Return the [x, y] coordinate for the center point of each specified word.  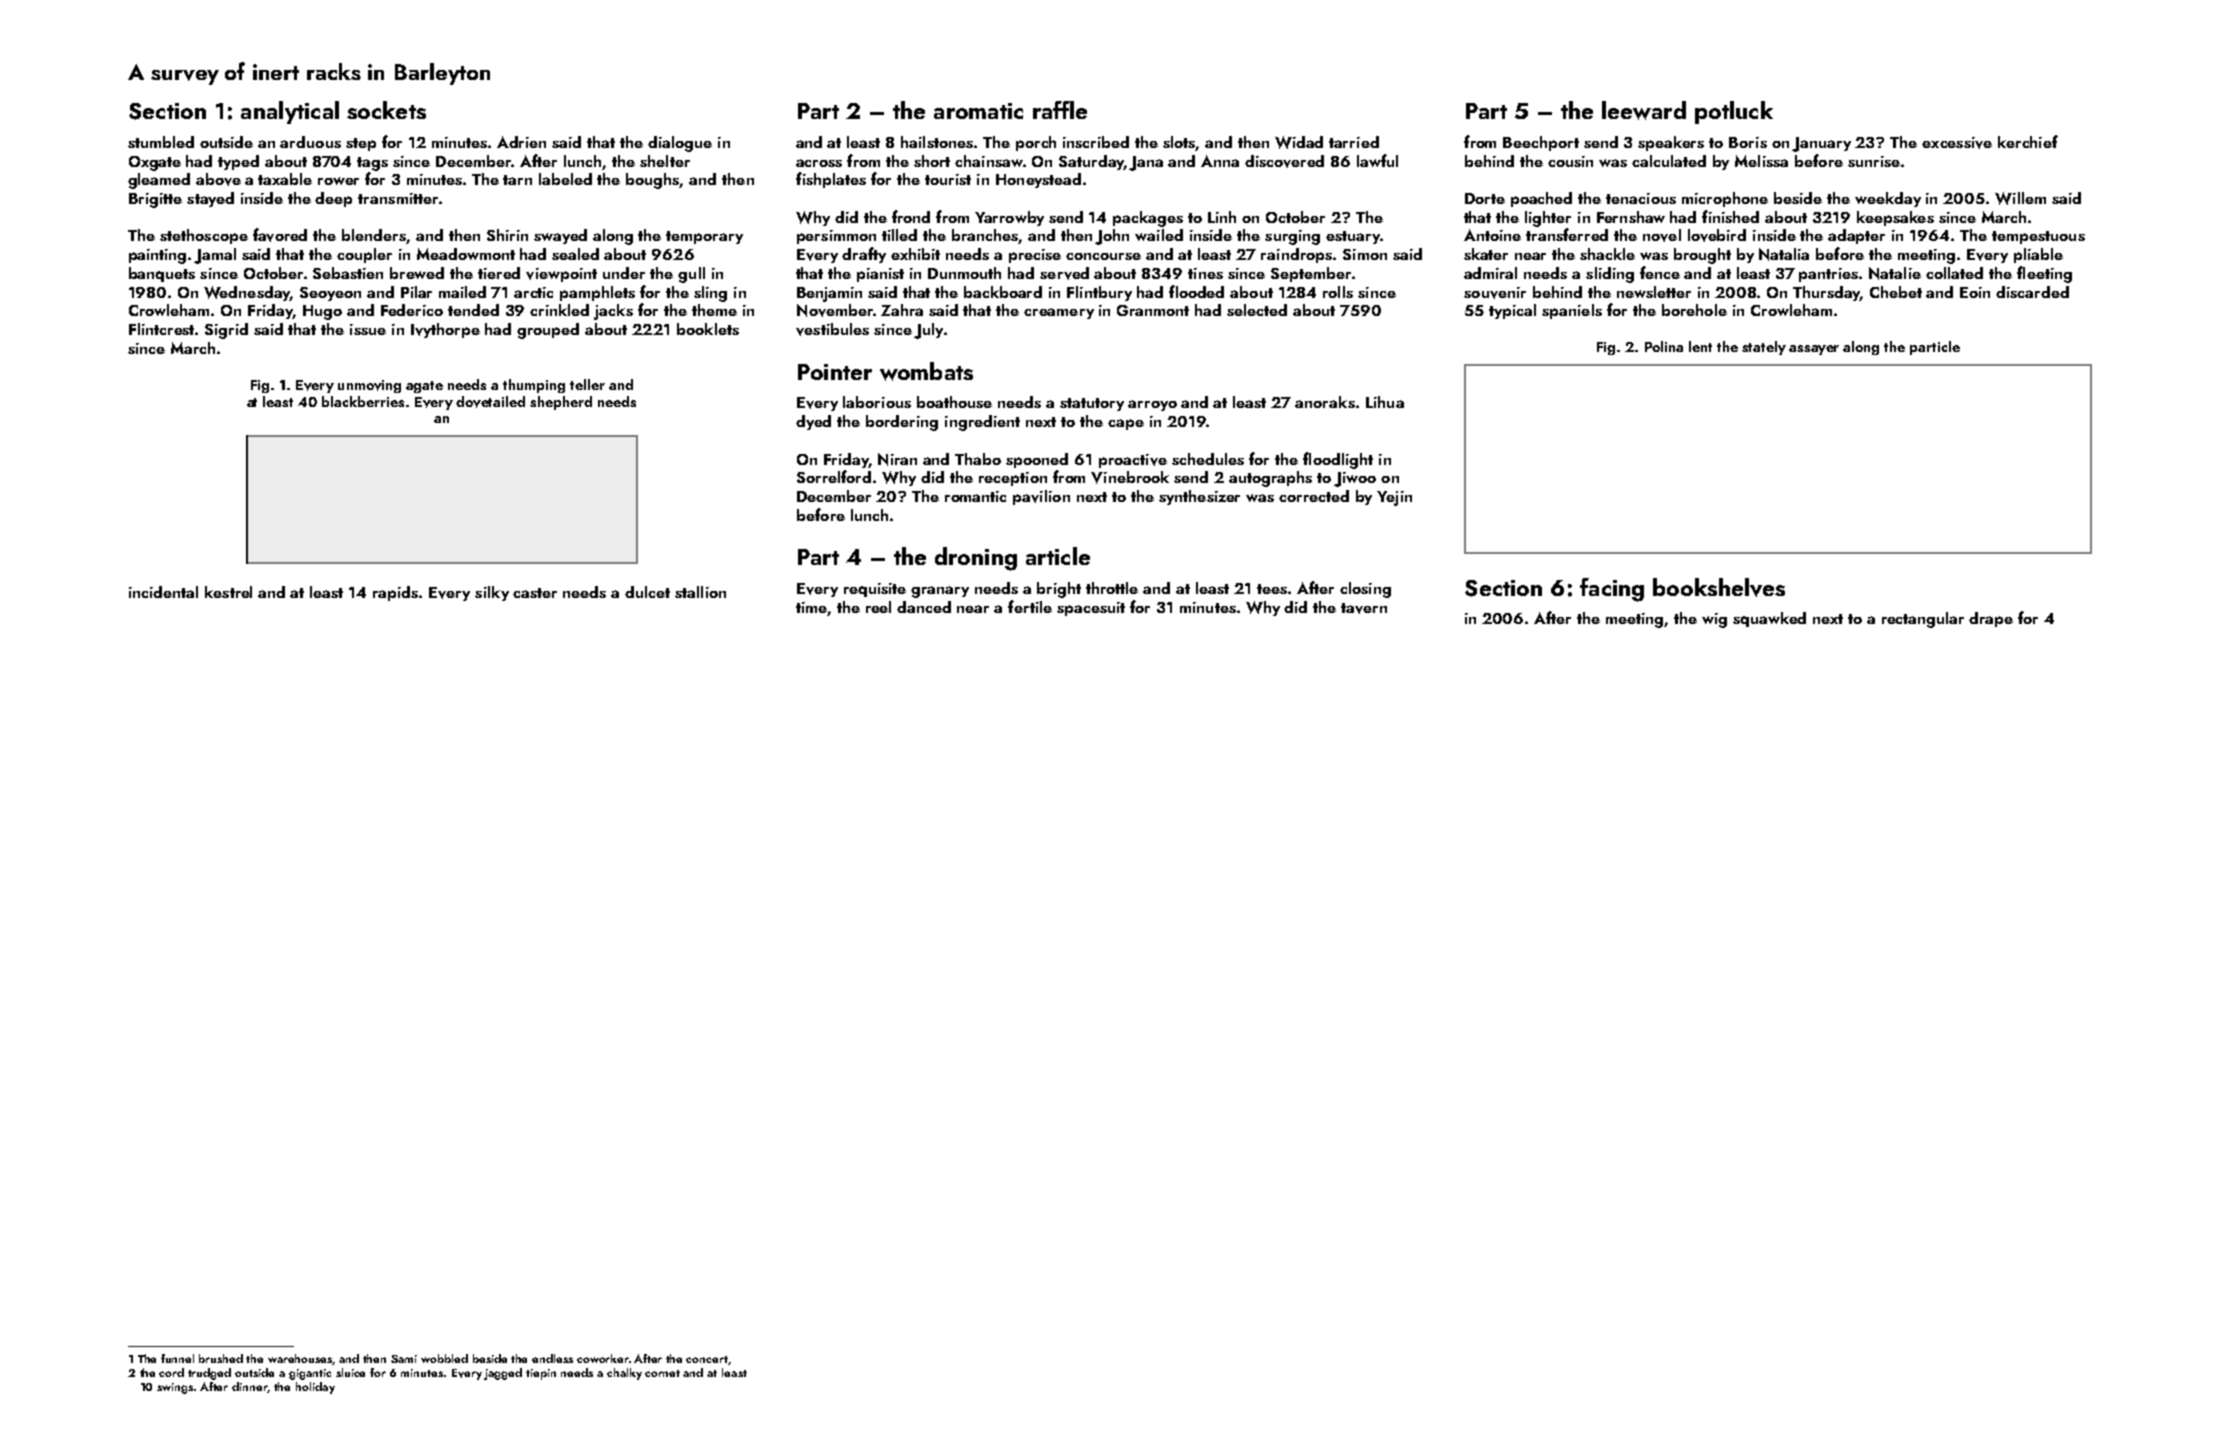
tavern [1364, 608]
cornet [662, 1373]
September [1311, 274]
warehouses [300, 1359]
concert [707, 1359]
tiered [499, 273]
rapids [395, 593]
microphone [1725, 199]
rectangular [1923, 620]
